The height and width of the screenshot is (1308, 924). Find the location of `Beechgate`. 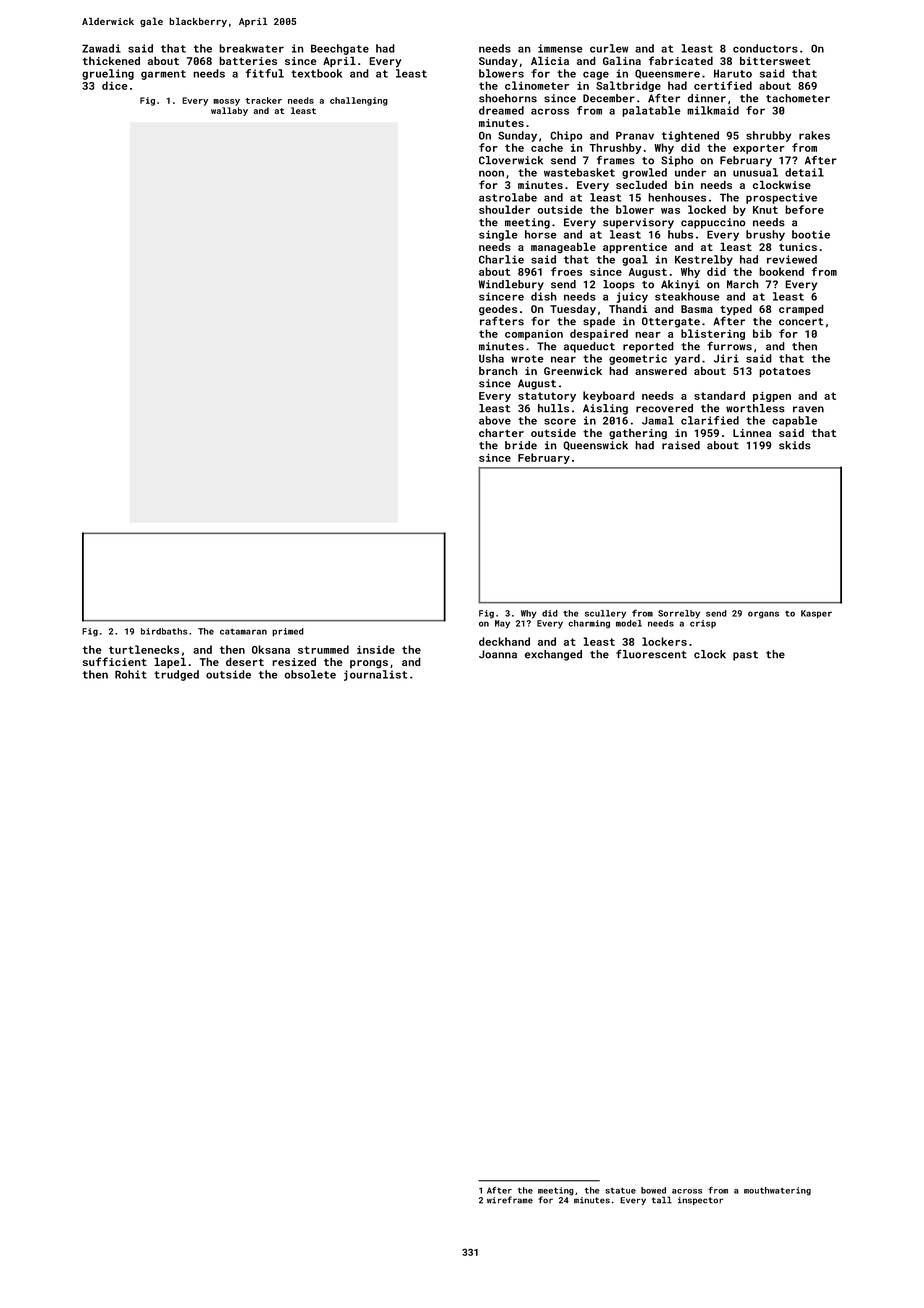

Beechgate is located at coordinates (340, 49).
